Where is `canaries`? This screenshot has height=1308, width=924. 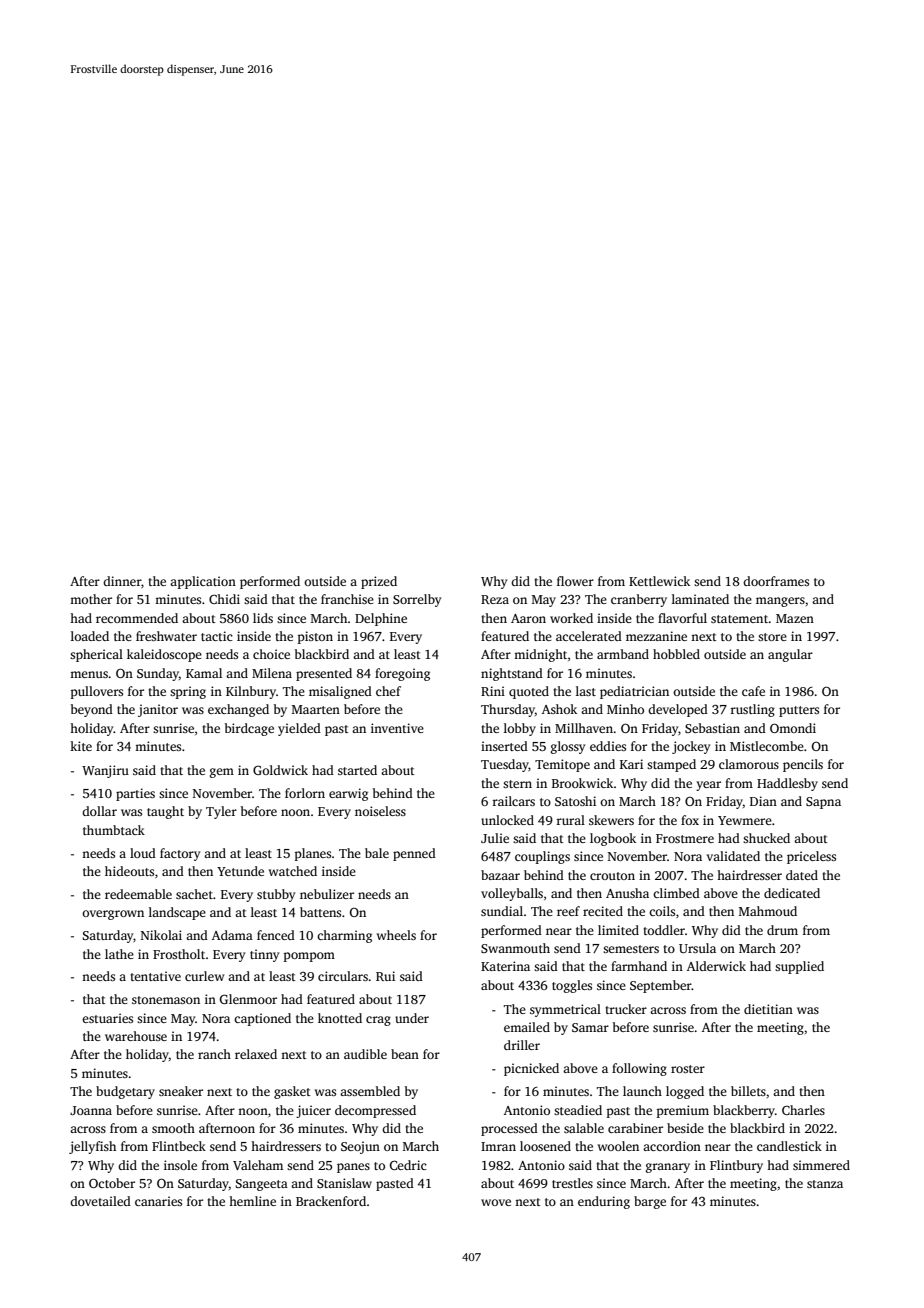 canaries is located at coordinates (158, 1201).
